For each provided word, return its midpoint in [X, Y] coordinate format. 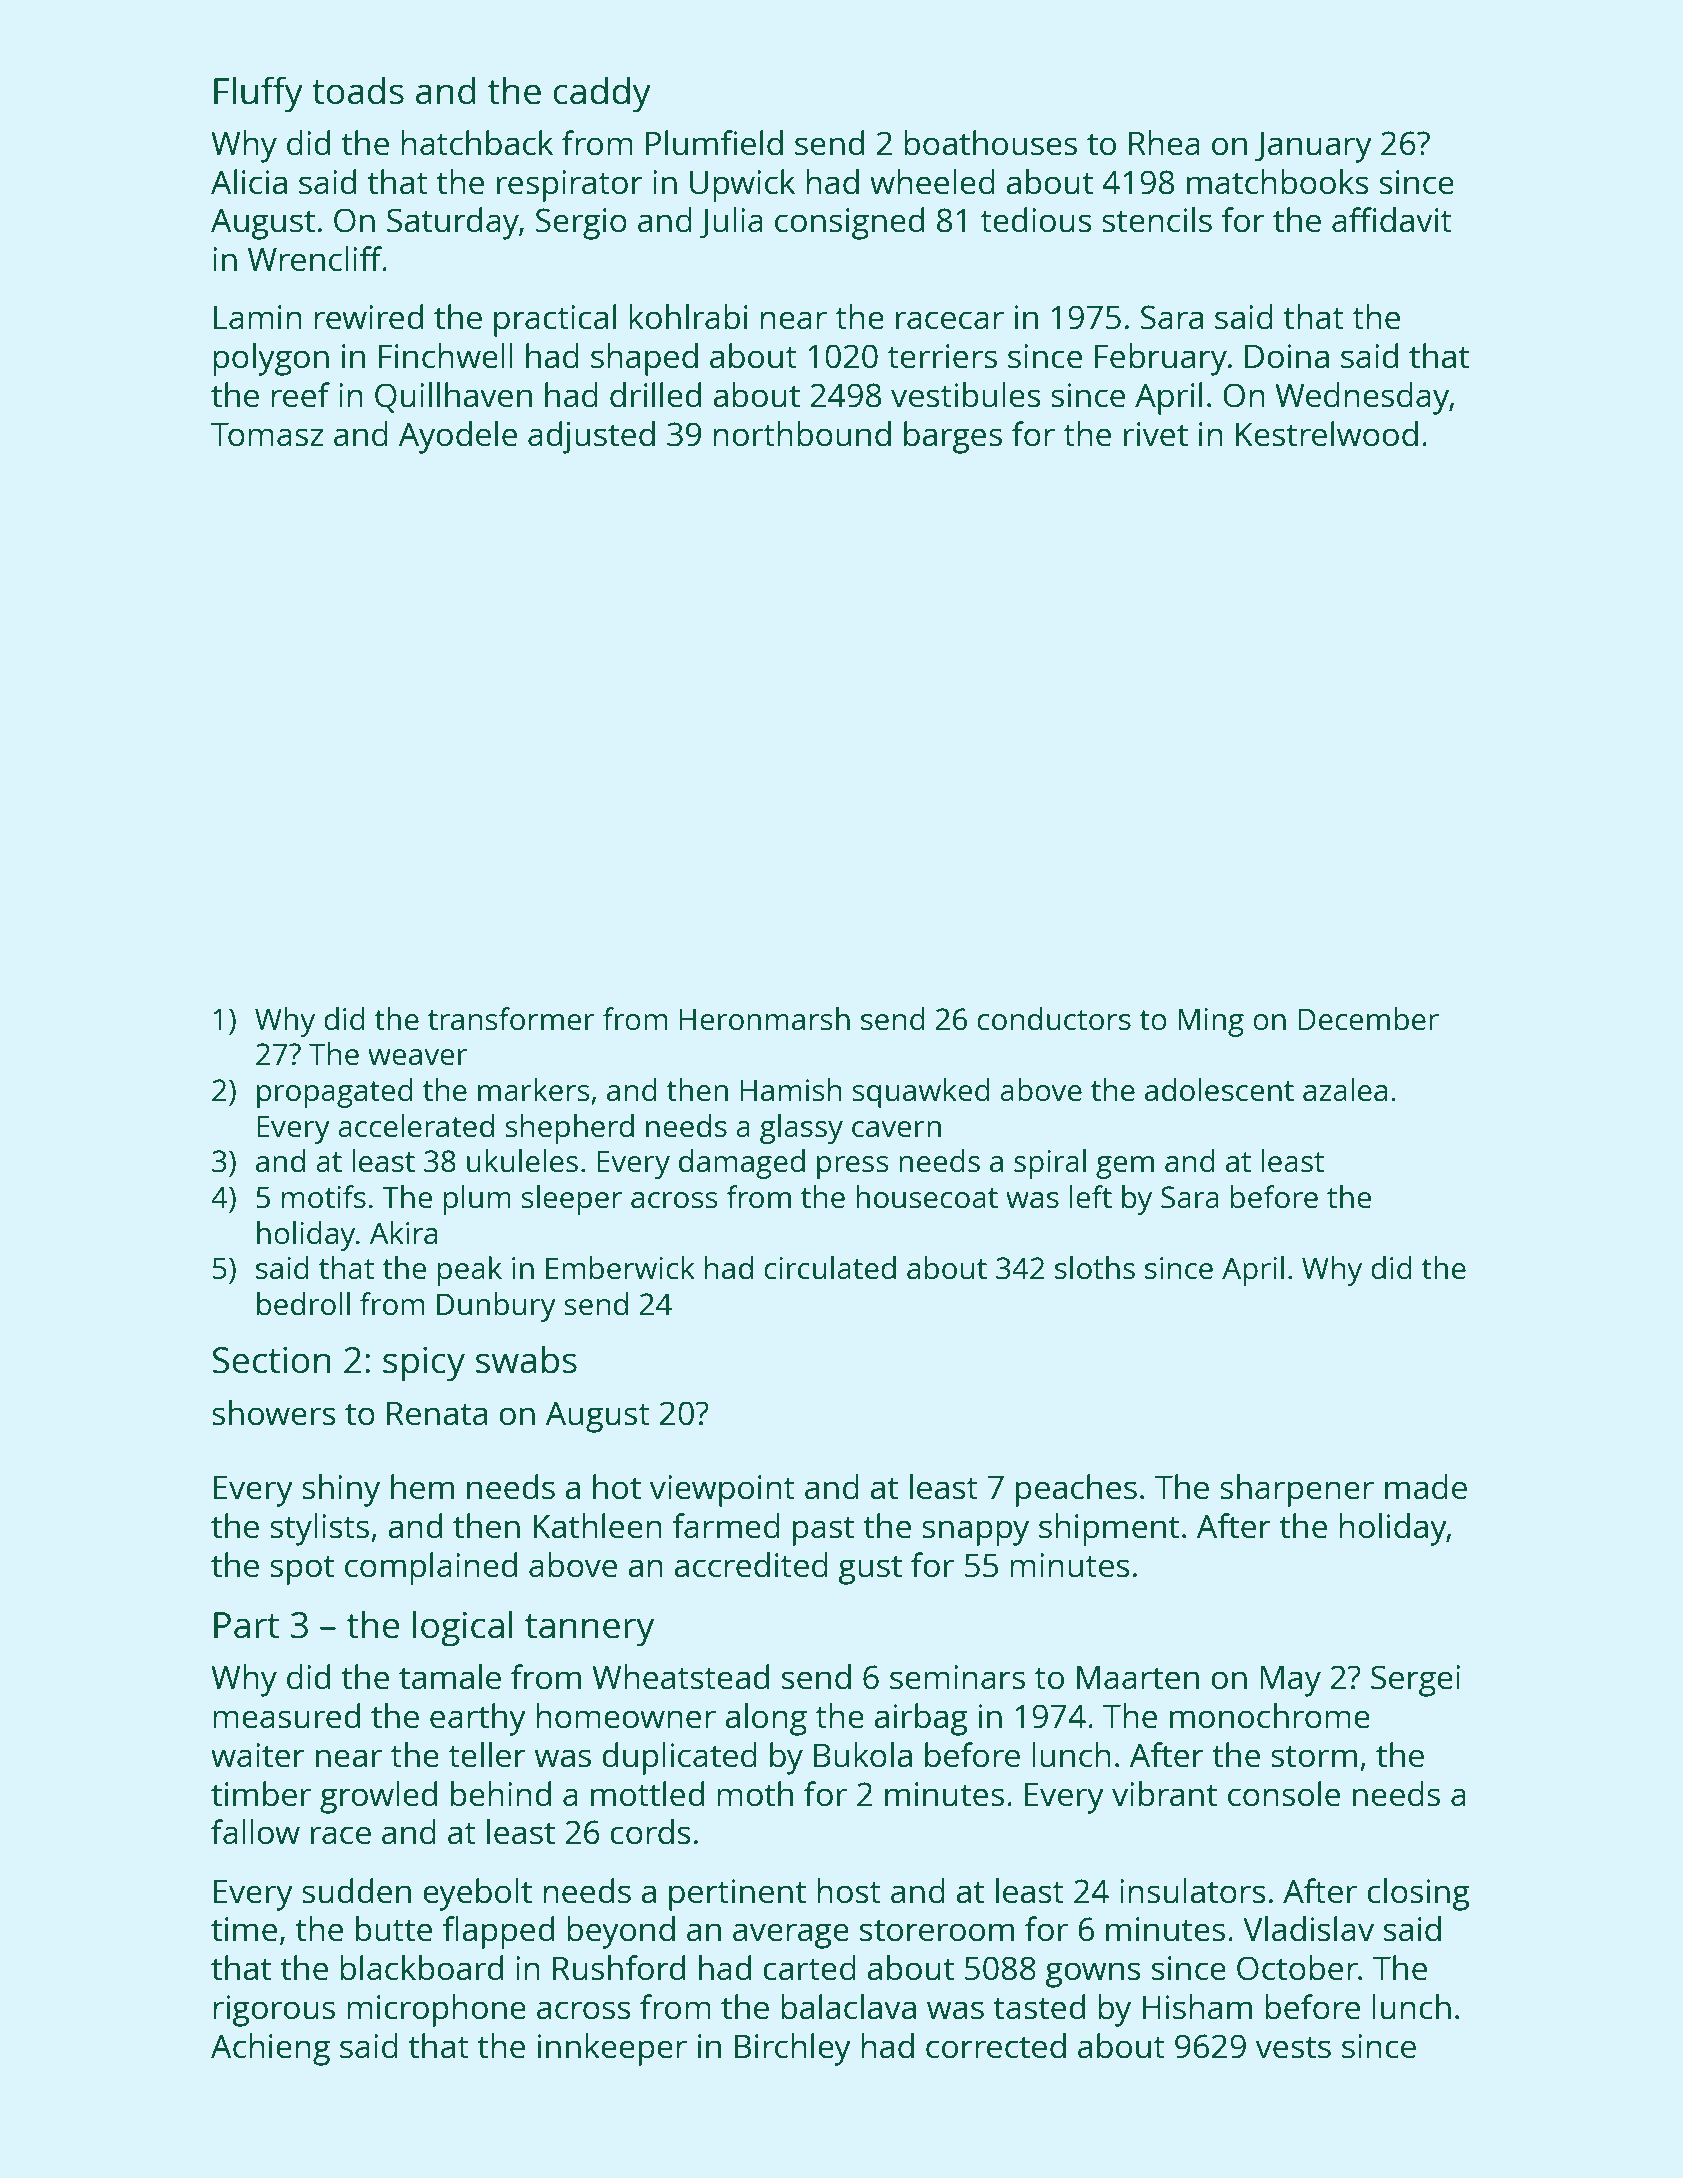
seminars [957, 1677]
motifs [324, 1196]
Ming [1211, 1022]
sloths [1095, 1268]
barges [953, 437]
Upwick [742, 185]
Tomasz [267, 434]
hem [422, 1487]
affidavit [1392, 220]
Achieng [270, 2049]
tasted [1039, 2007]
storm [1314, 1756]
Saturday [453, 223]
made [1426, 1487]
